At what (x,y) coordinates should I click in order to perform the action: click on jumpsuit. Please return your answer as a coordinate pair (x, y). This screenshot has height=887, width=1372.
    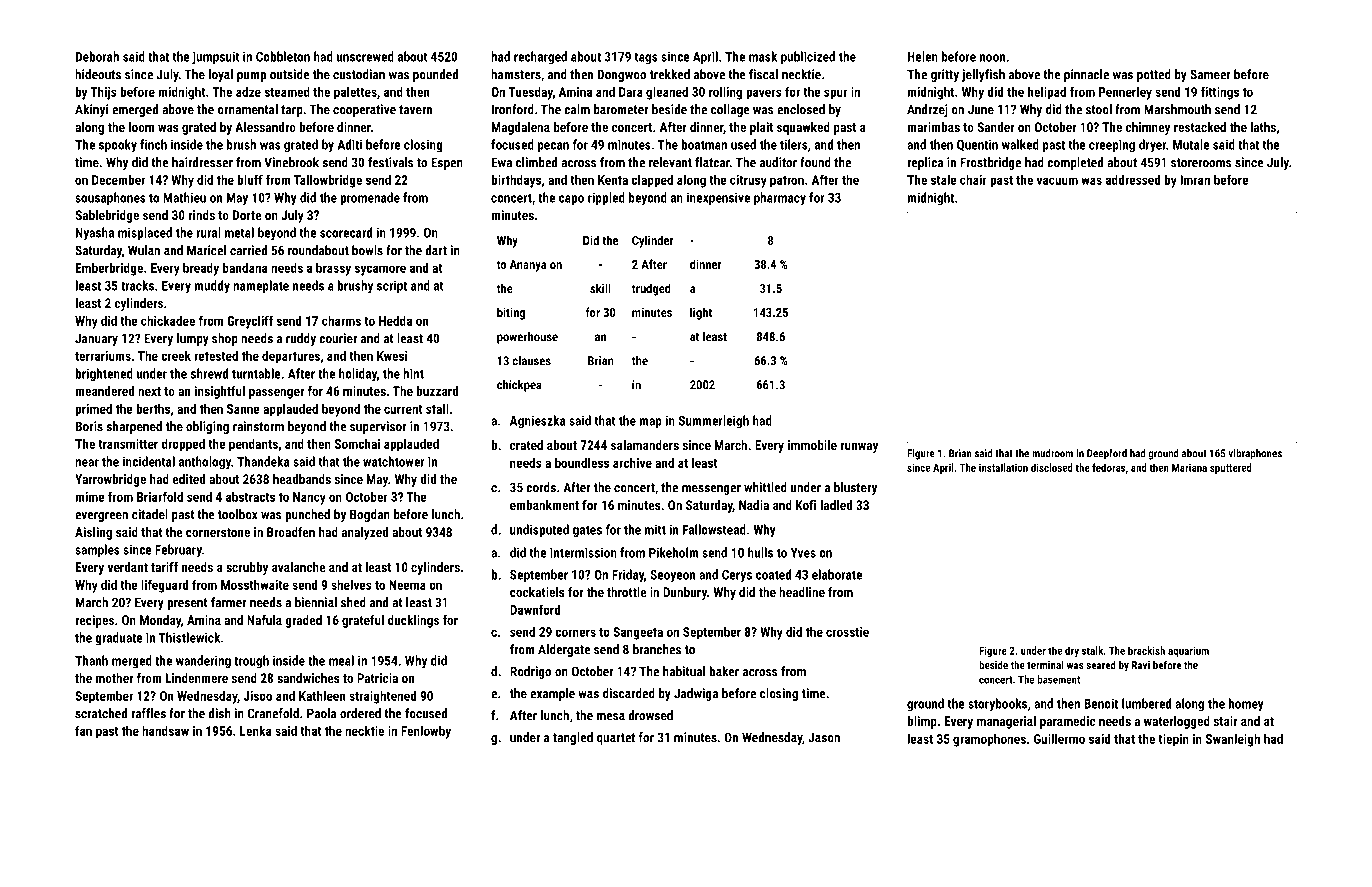
    Looking at the image, I should click on (216, 58).
